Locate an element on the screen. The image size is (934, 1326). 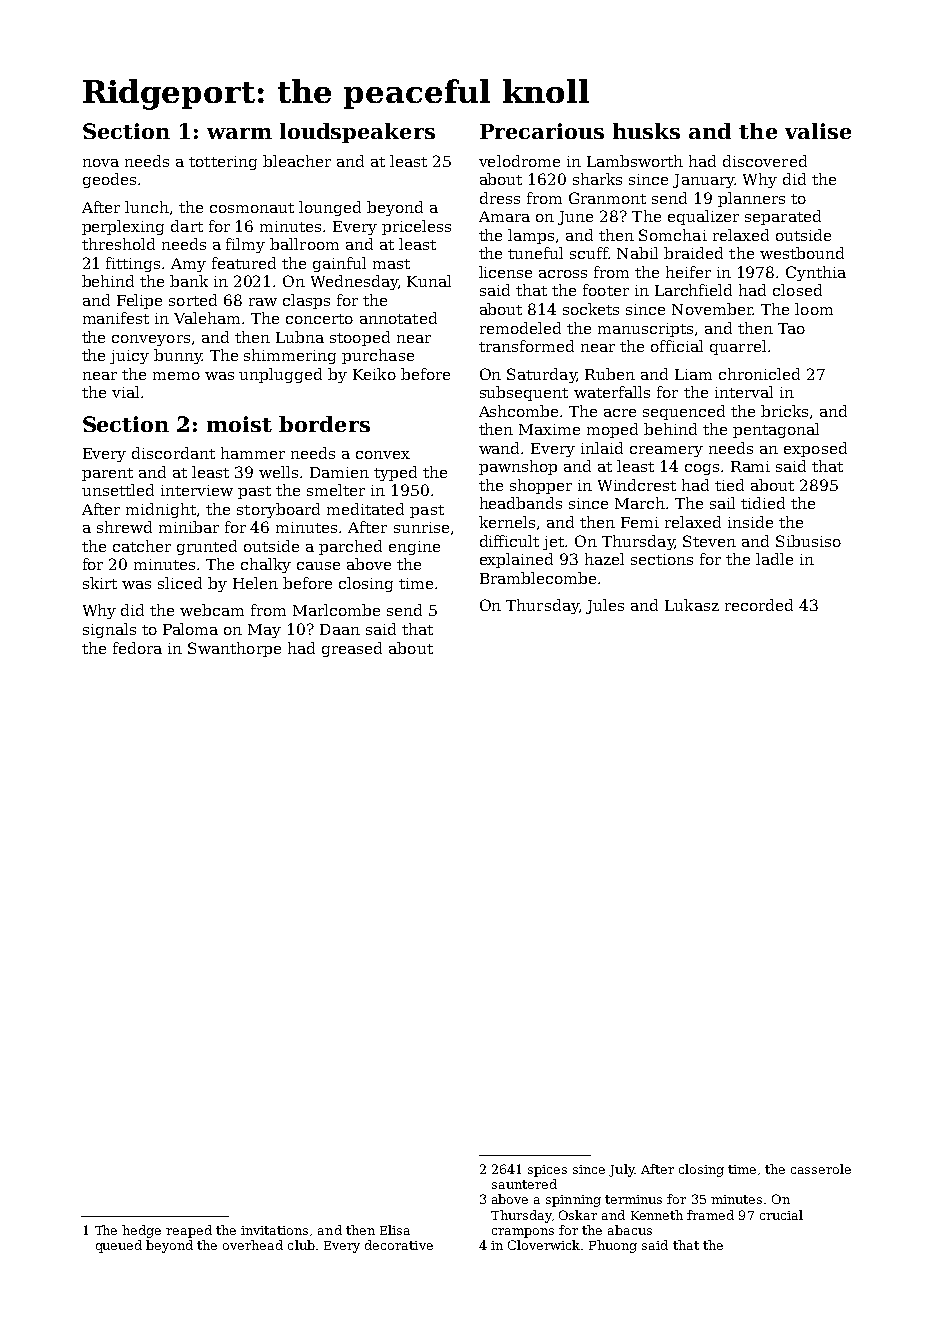
greased is located at coordinates (352, 649).
